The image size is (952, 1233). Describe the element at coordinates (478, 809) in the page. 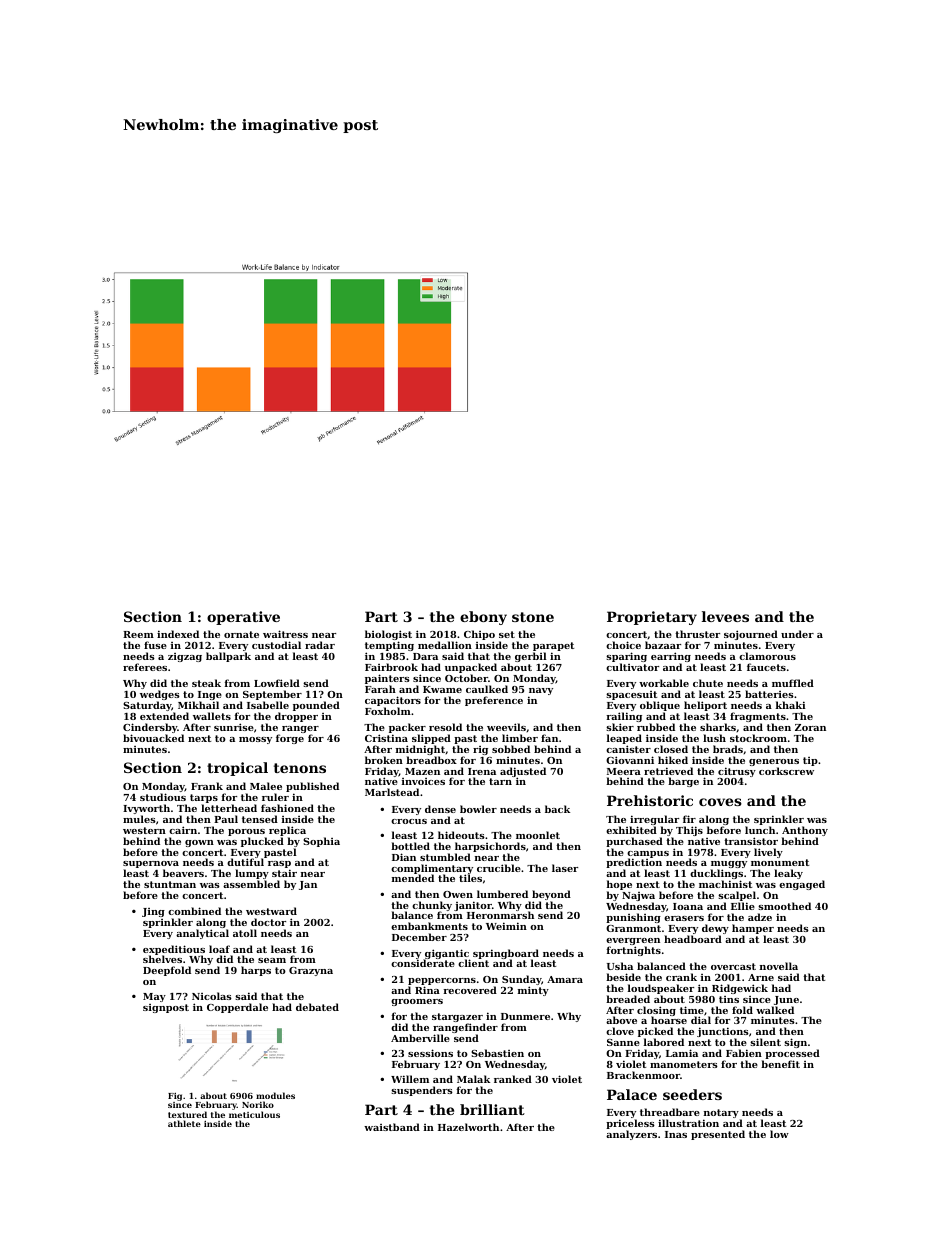

I see `bowler` at that location.
